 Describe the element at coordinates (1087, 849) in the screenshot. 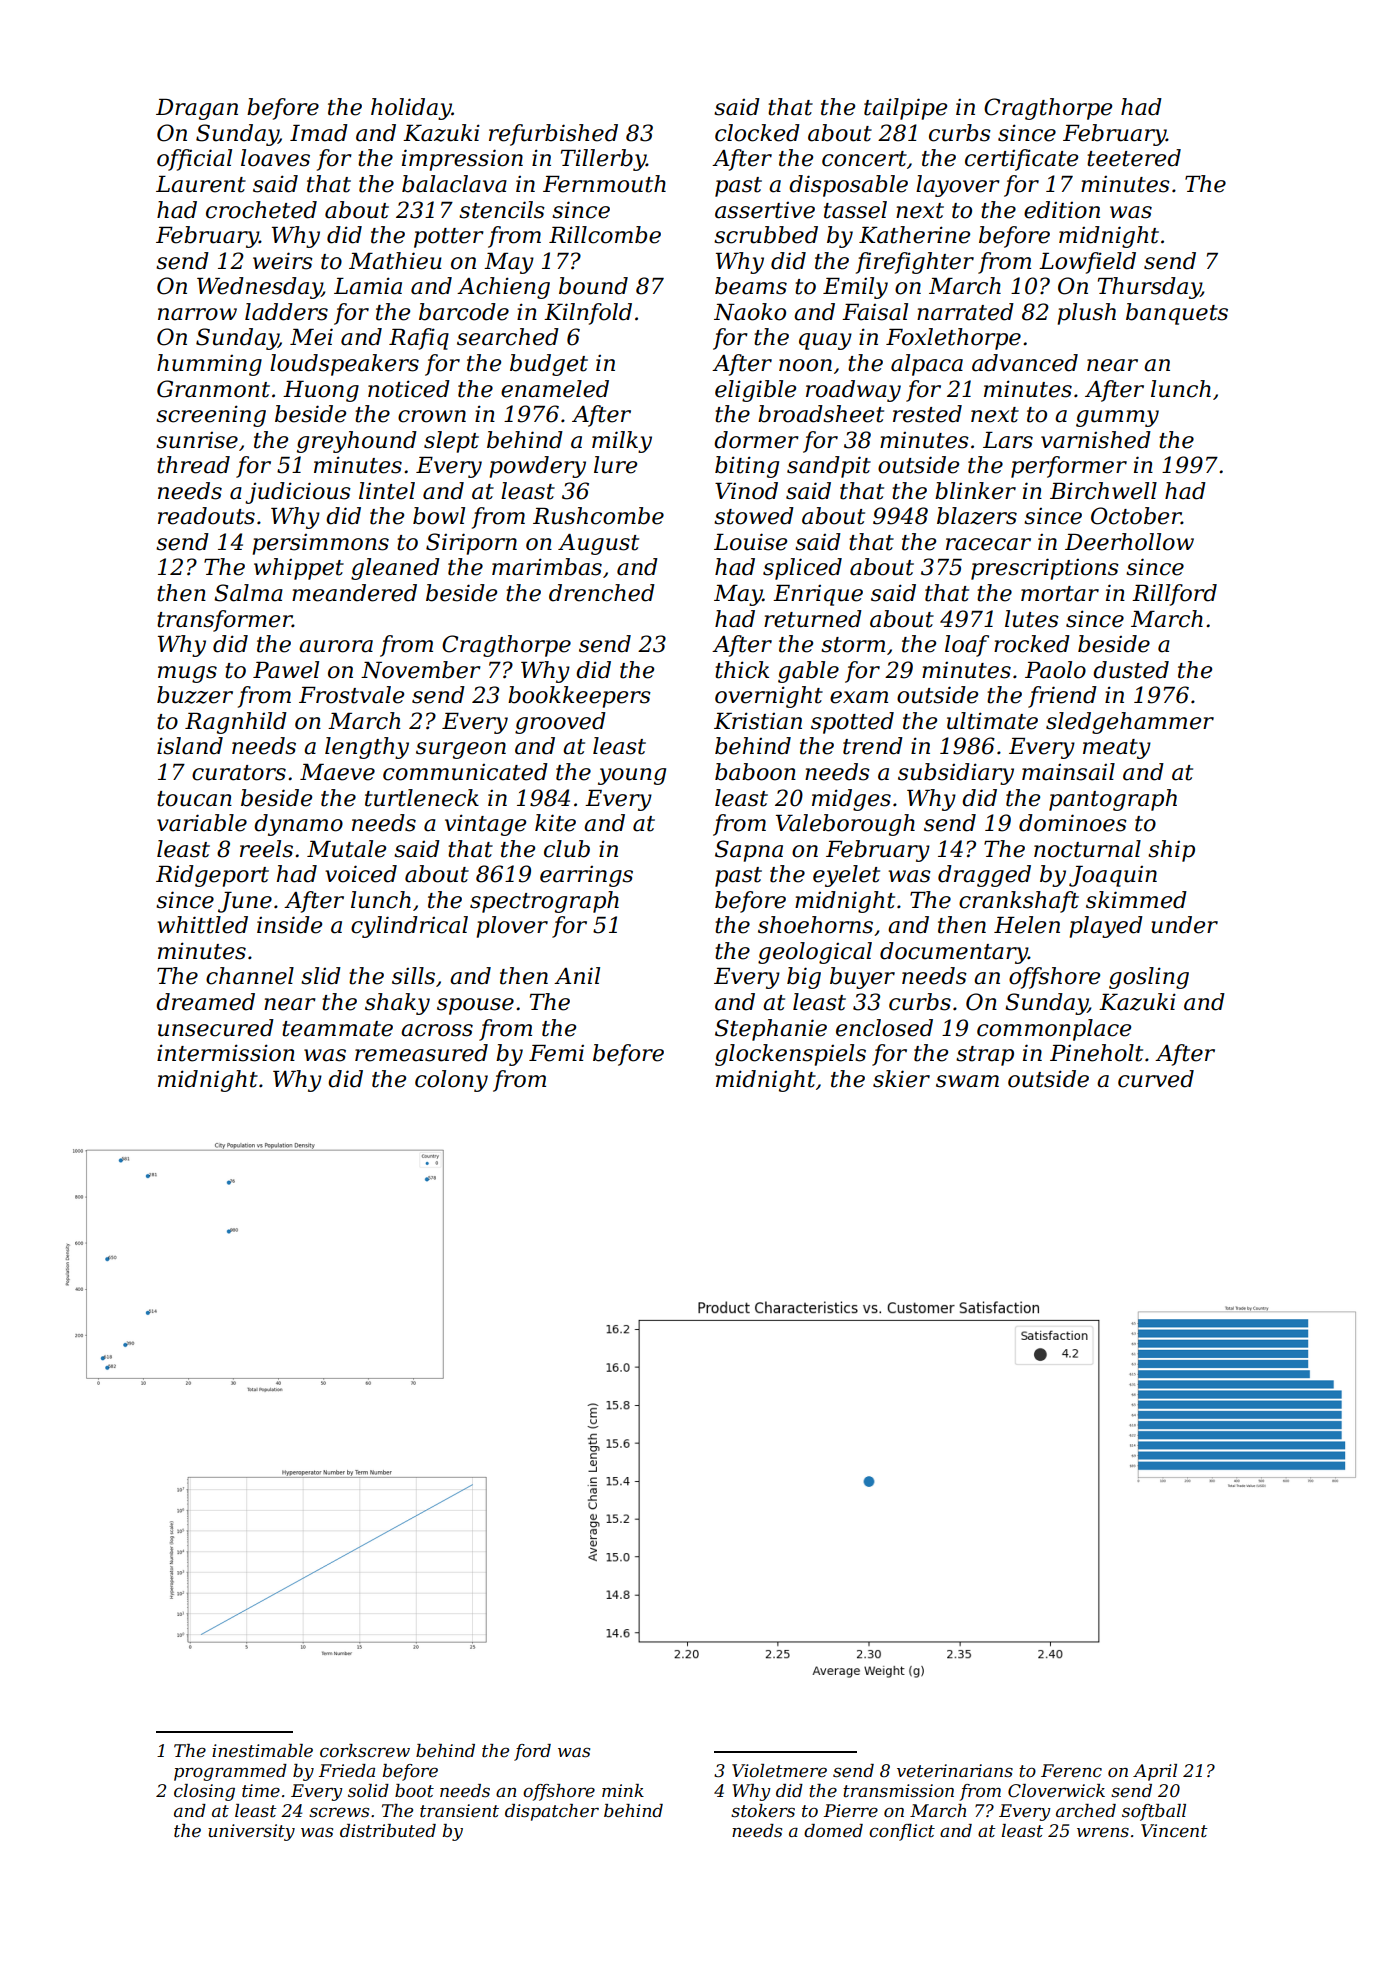

I see `nocturnal` at that location.
